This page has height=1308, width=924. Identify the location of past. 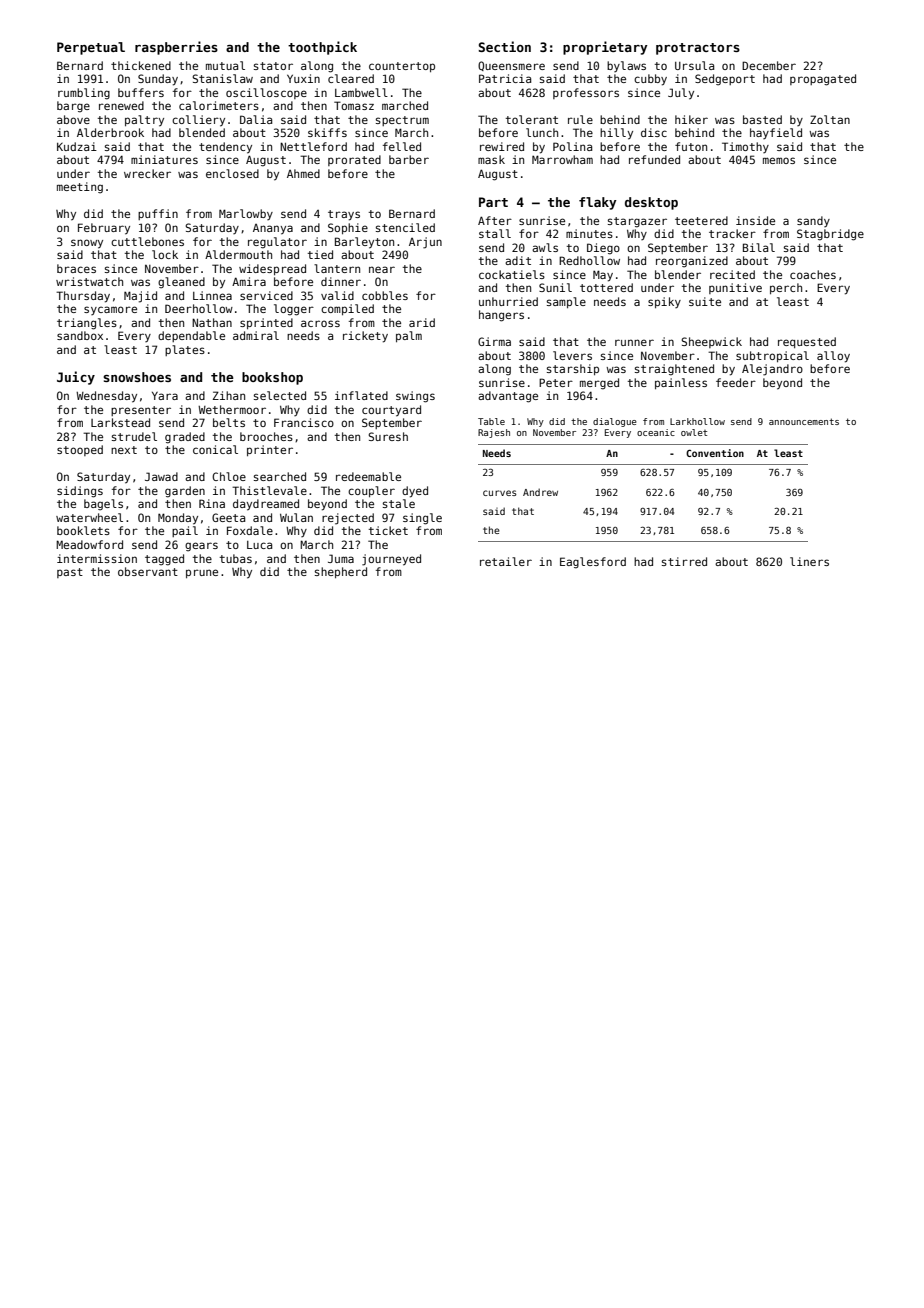
(70, 573).
